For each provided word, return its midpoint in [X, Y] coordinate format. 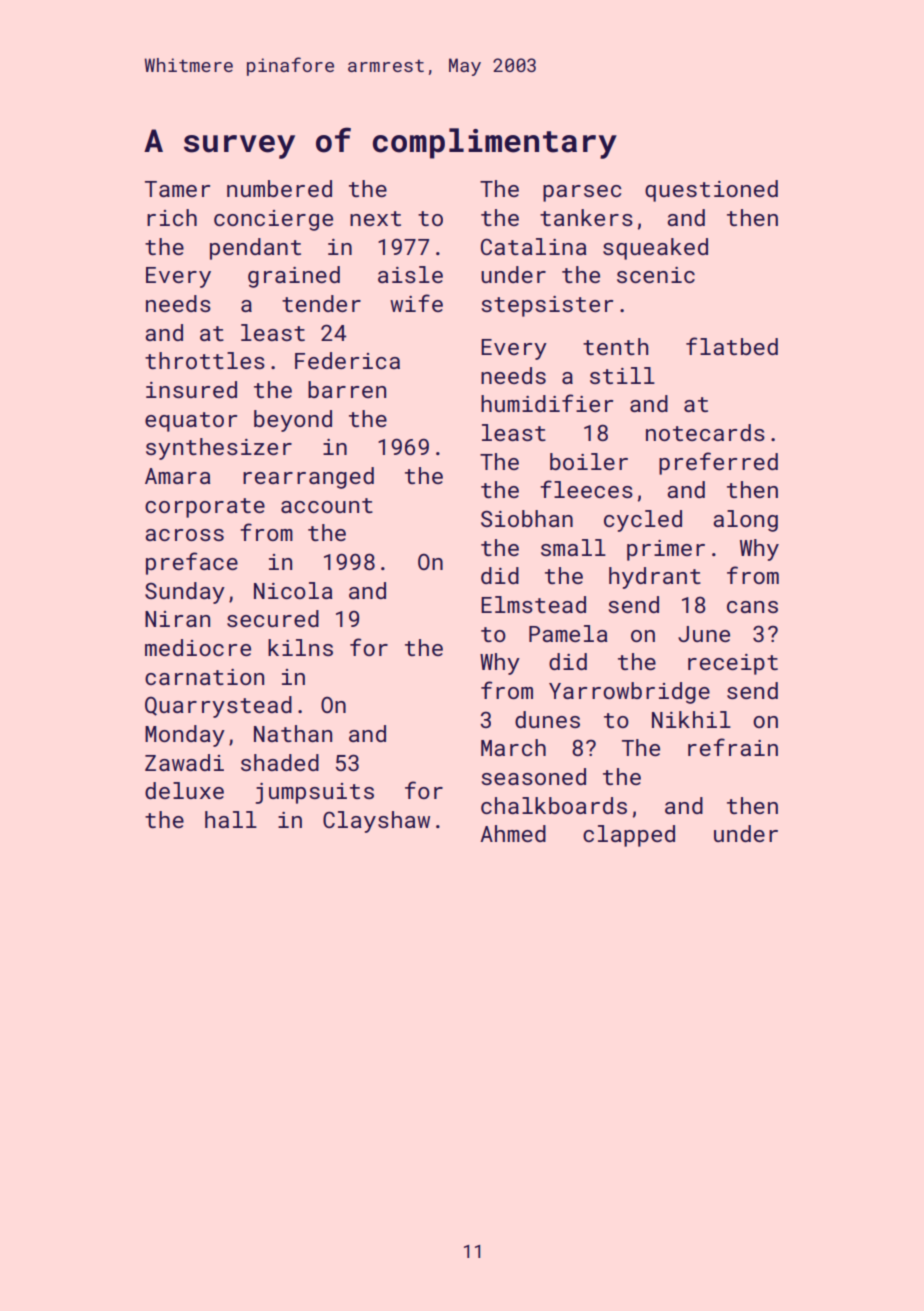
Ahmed [513, 833]
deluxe [184, 790]
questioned [711, 191]
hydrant [655, 578]
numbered [279, 188]
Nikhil [691, 719]
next [375, 218]
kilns [300, 647]
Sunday [185, 593]
